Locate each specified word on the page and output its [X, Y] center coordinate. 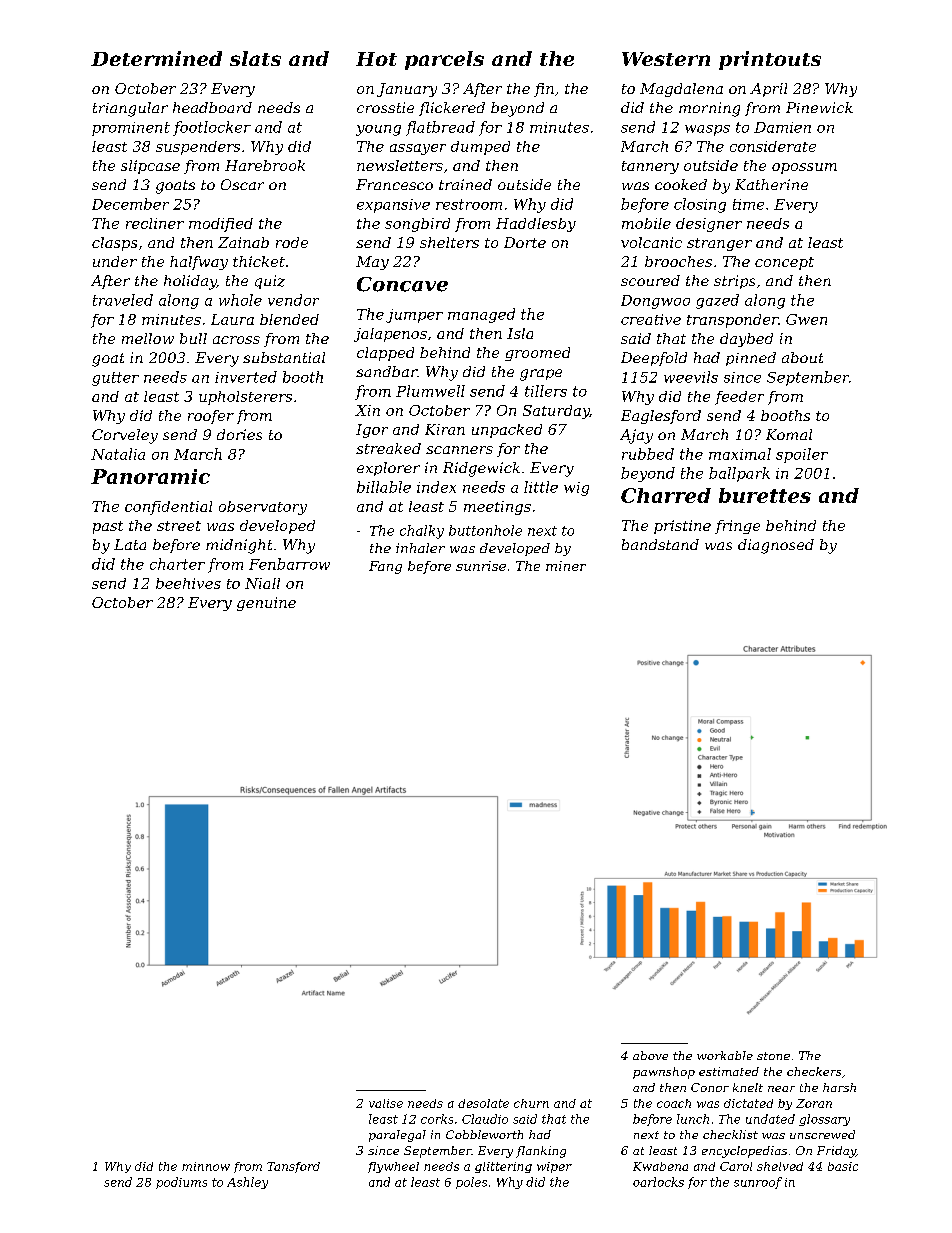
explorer [388, 469]
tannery [650, 167]
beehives [188, 583]
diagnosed [776, 546]
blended [289, 319]
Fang [385, 567]
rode [292, 242]
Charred [666, 495]
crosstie [385, 107]
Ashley [247, 1183]
